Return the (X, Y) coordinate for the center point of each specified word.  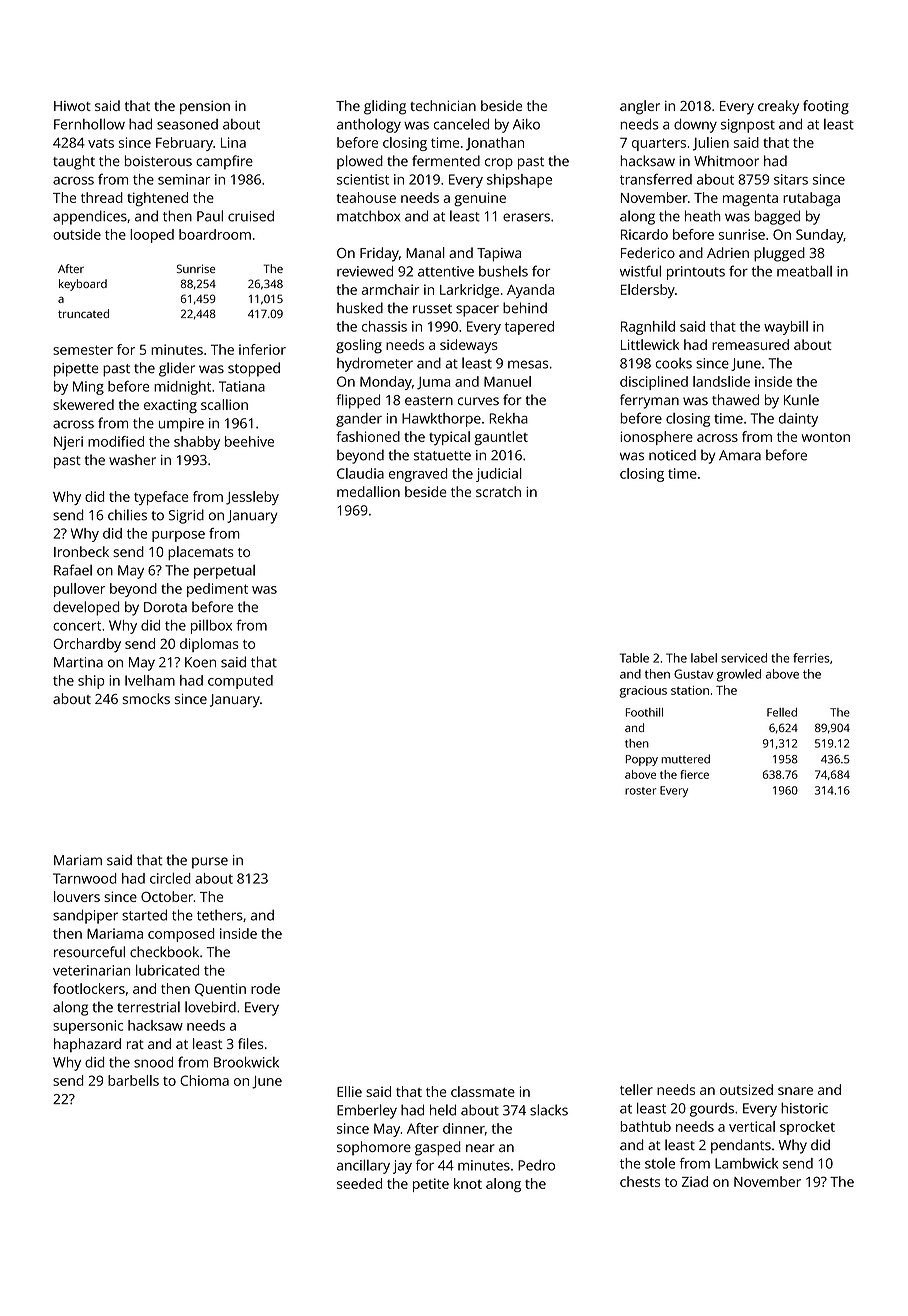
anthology (369, 126)
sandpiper (85, 916)
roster (640, 791)
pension (205, 107)
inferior (262, 349)
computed (240, 682)
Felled (782, 712)
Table (634, 658)
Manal (425, 252)
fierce (694, 774)
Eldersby (648, 291)
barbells (133, 1080)
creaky (778, 107)
